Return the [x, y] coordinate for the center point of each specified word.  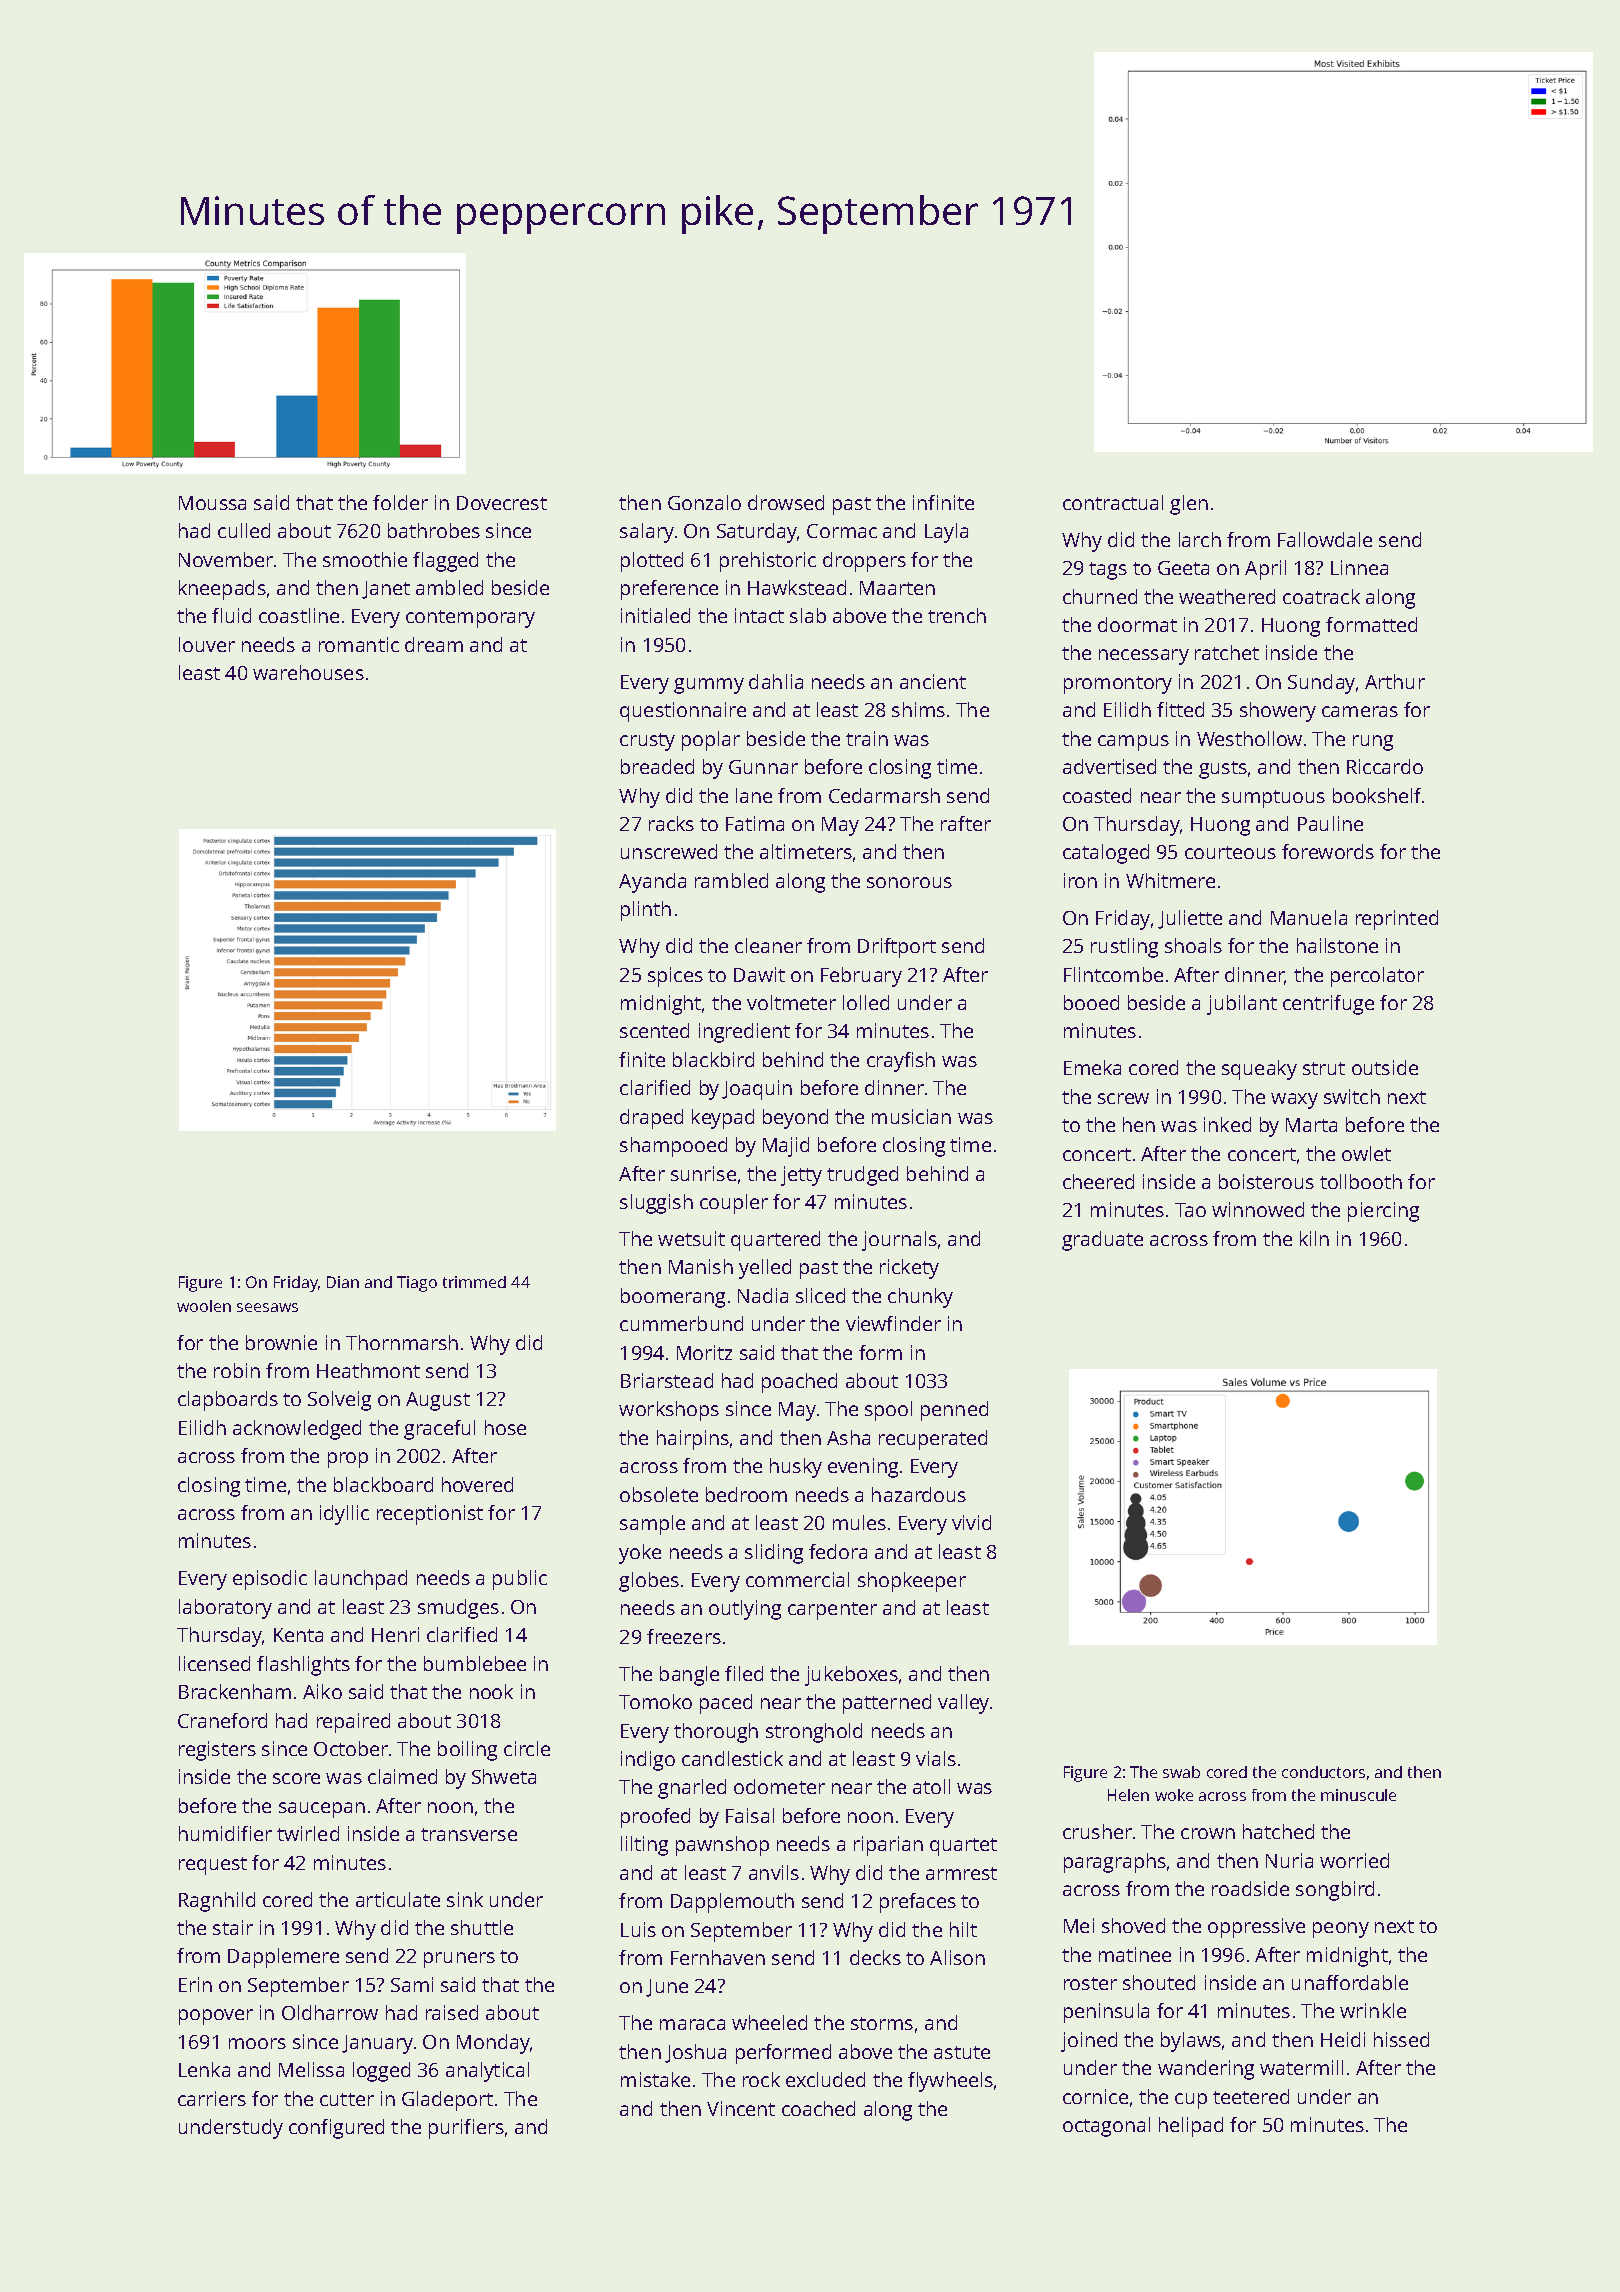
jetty [801, 1176]
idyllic [344, 1515]
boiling [467, 1751]
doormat [1137, 624]
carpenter [832, 1611]
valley [963, 1704]
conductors [1323, 1772]
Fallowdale [1325, 539]
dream [434, 644]
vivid [971, 1522]
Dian [343, 1282]
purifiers [466, 2129]
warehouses [308, 672]
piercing [1383, 1212]
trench [957, 615]
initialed [655, 615]
